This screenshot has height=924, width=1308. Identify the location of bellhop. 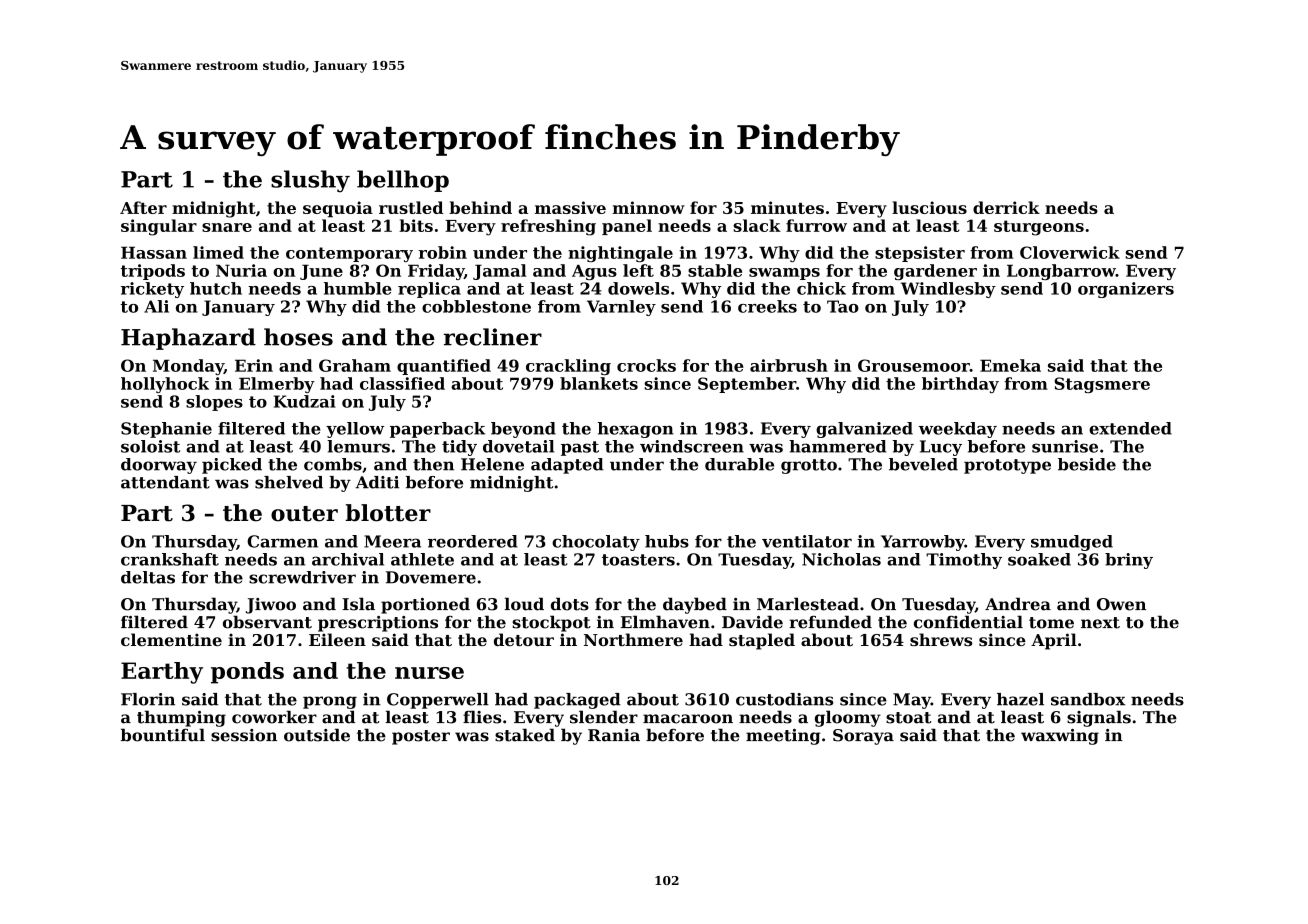
(403, 181).
